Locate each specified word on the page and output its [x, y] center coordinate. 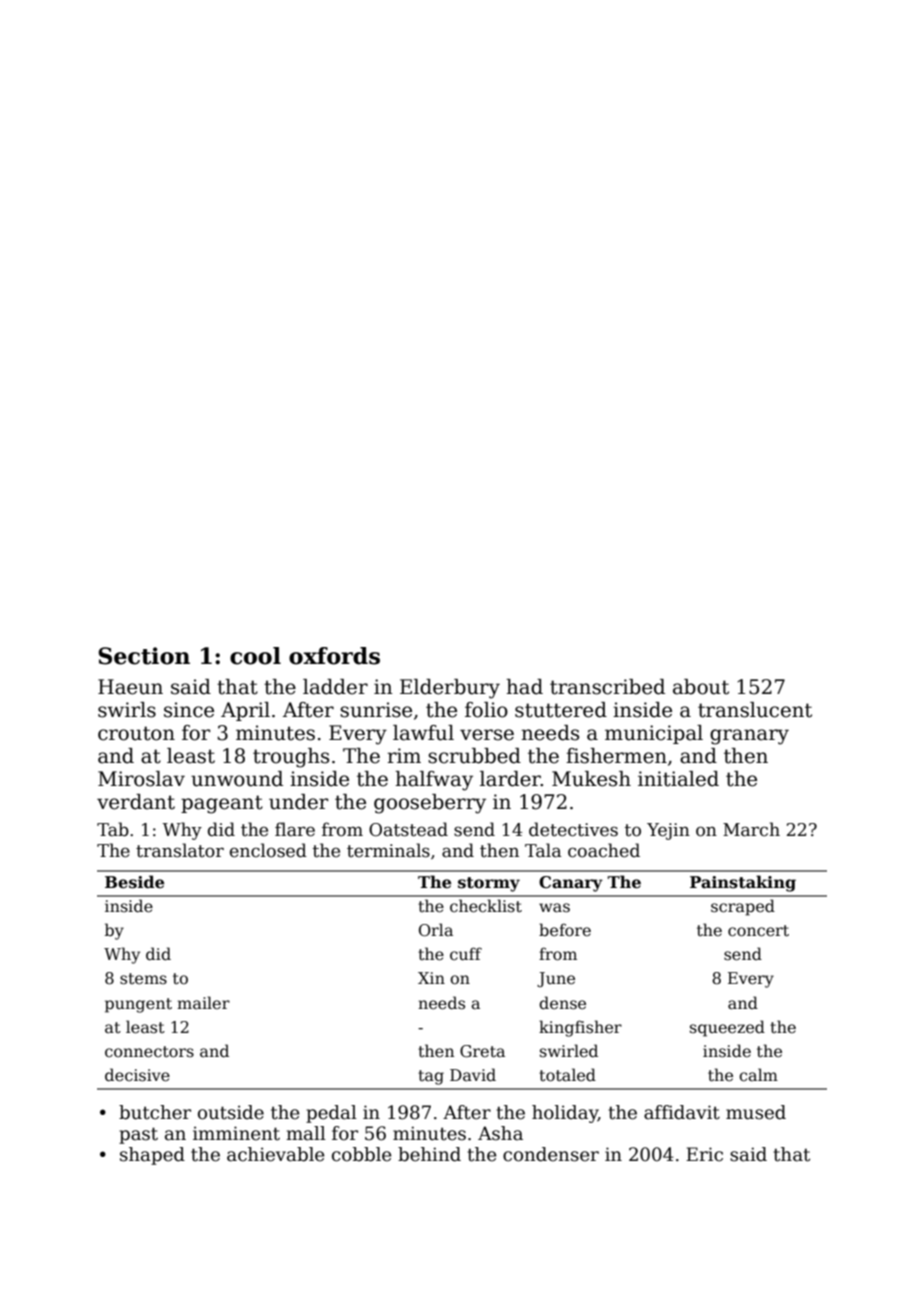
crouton [136, 733]
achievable [275, 1154]
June [556, 979]
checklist [486, 906]
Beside [134, 882]
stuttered [561, 710]
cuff [466, 953]
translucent [755, 710]
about [701, 687]
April [245, 711]
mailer [203, 1002]
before [565, 930]
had [524, 687]
